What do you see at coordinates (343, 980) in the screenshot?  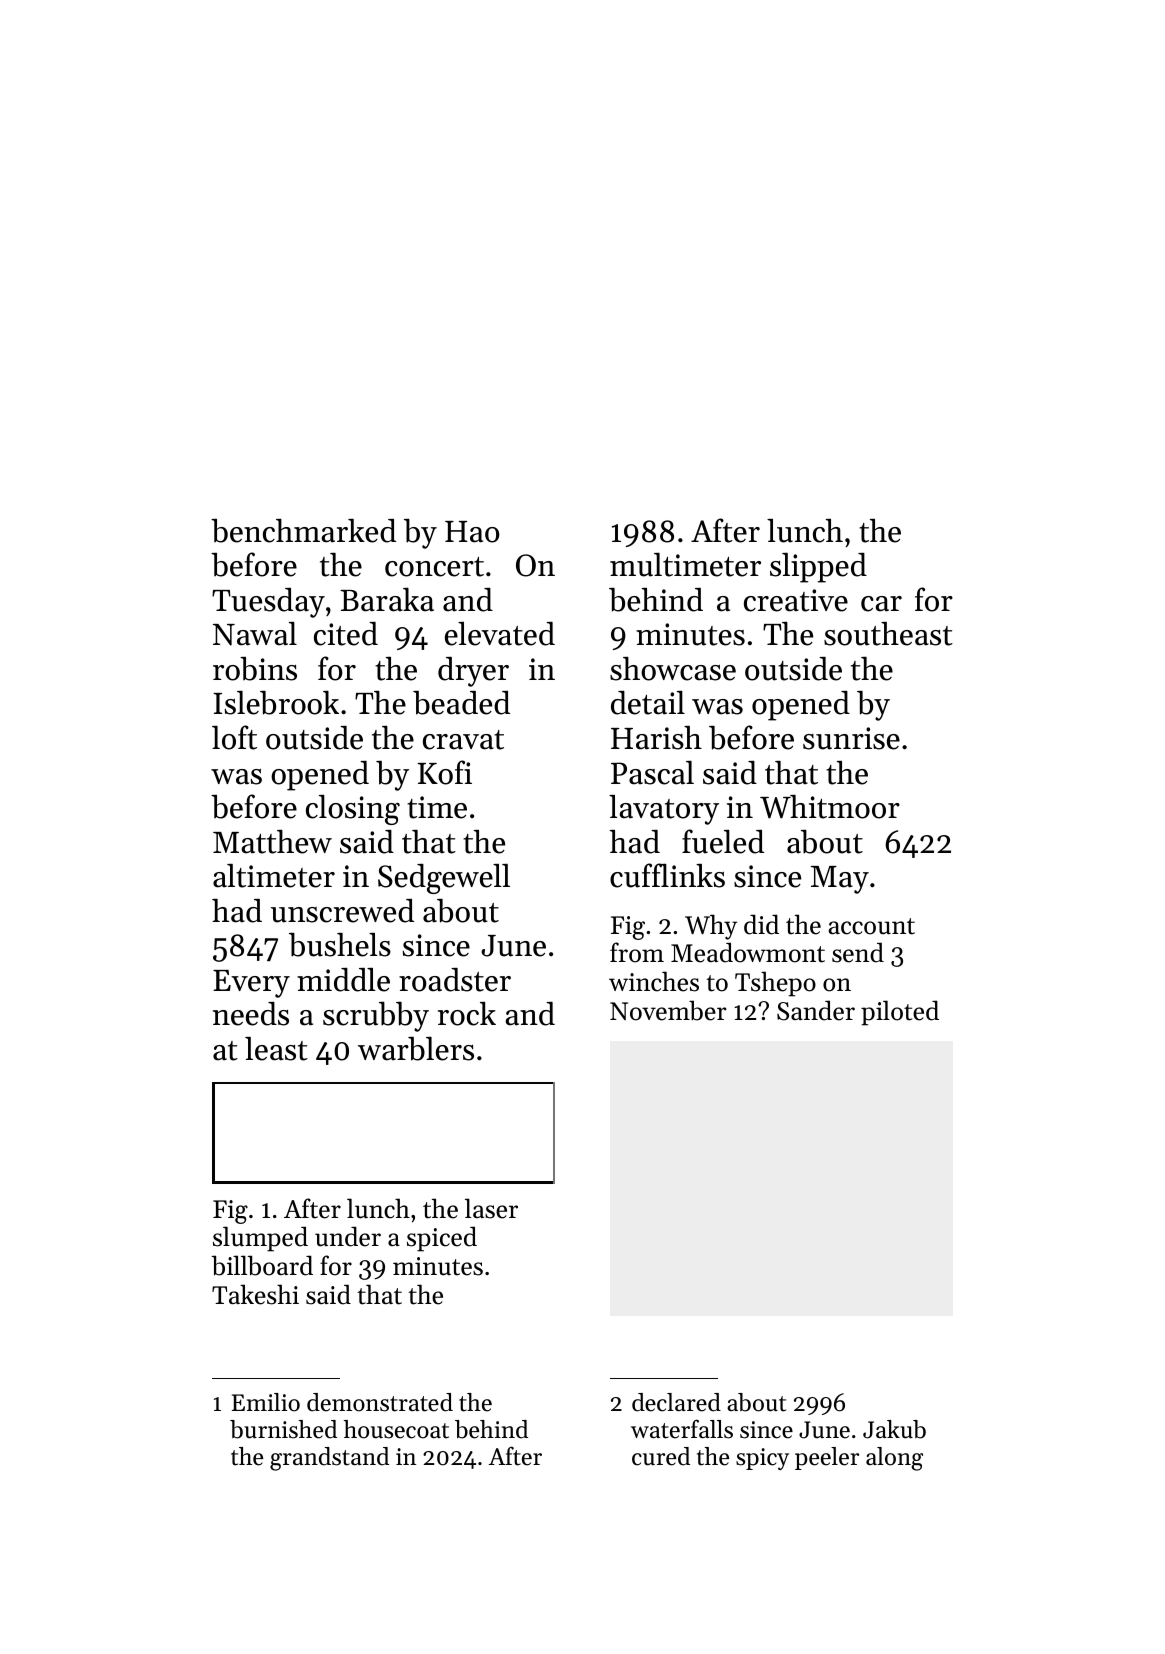 I see `middle` at bounding box center [343, 980].
